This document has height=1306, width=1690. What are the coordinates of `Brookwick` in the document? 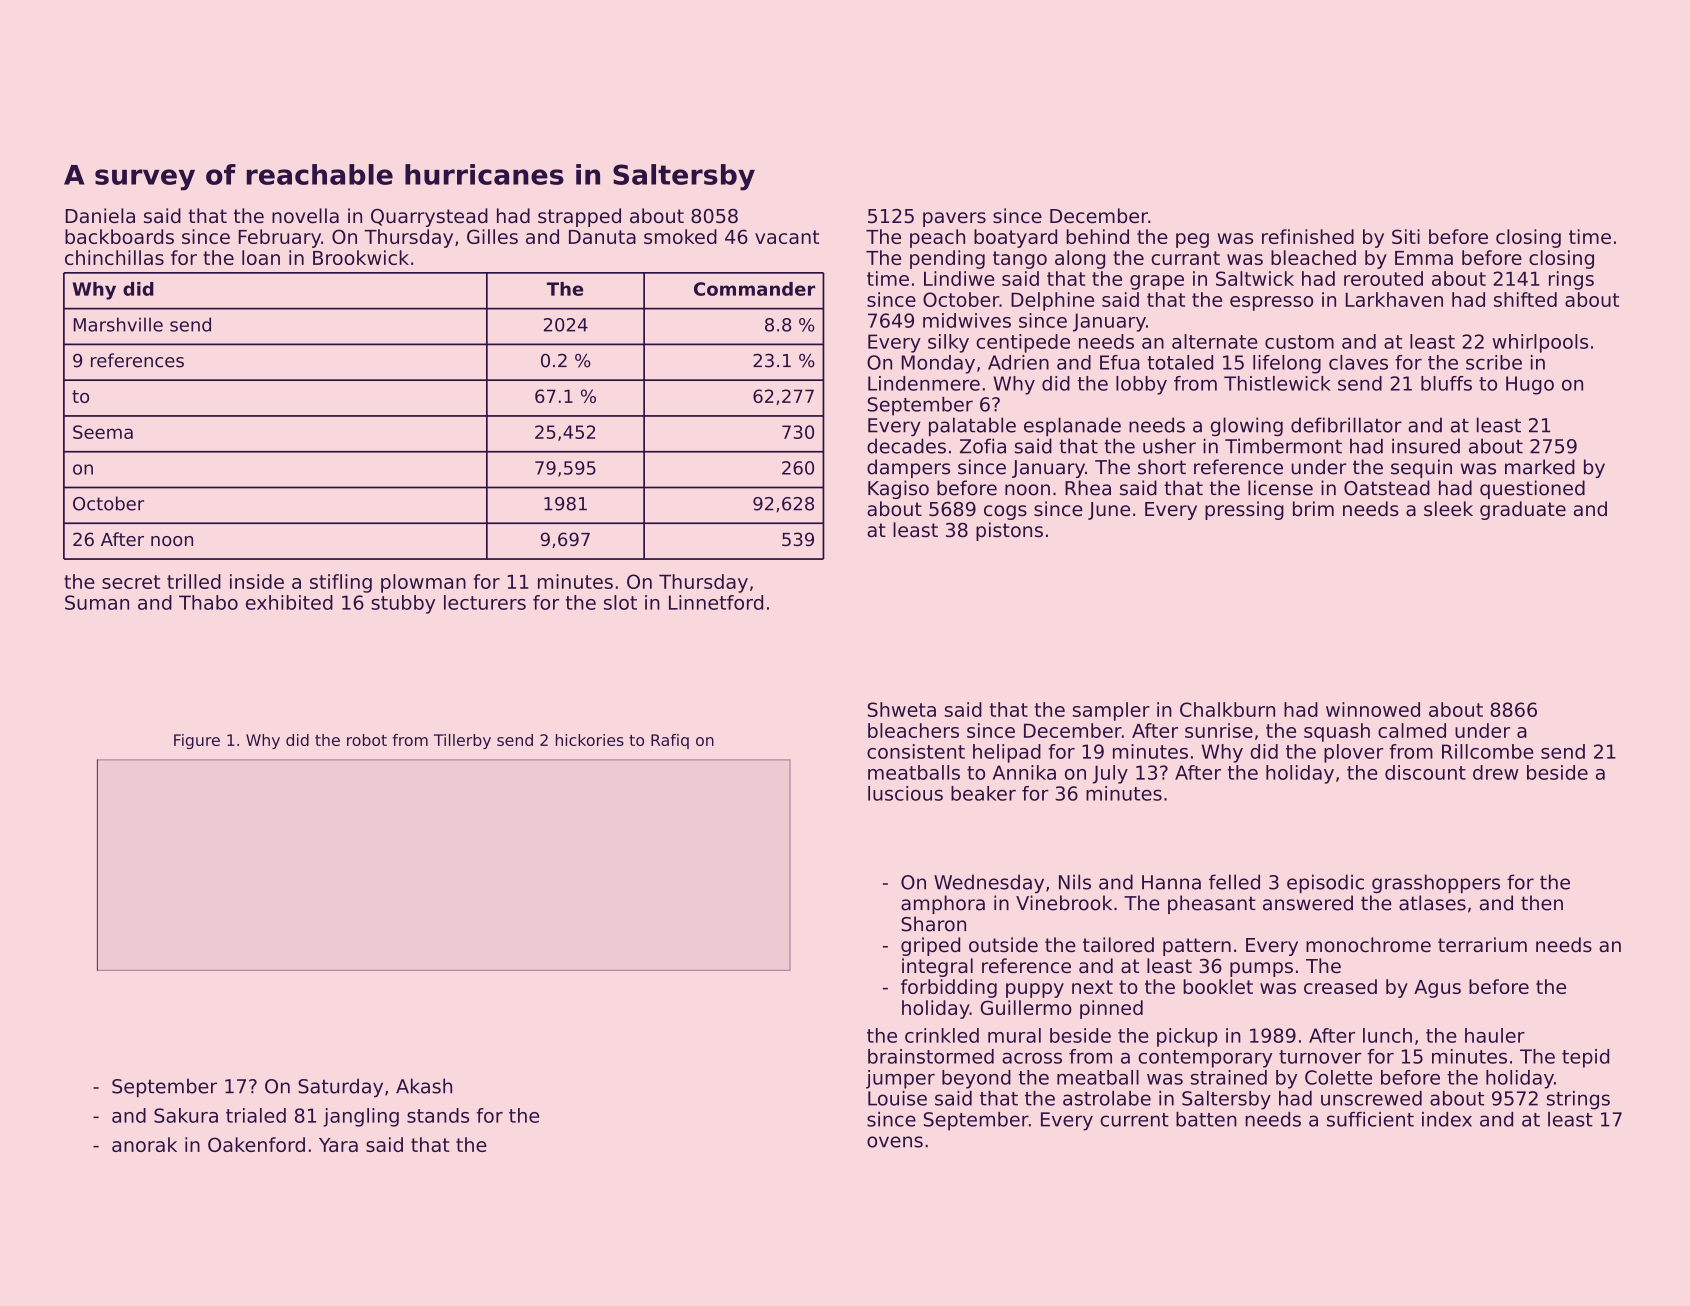 It's located at (361, 257).
